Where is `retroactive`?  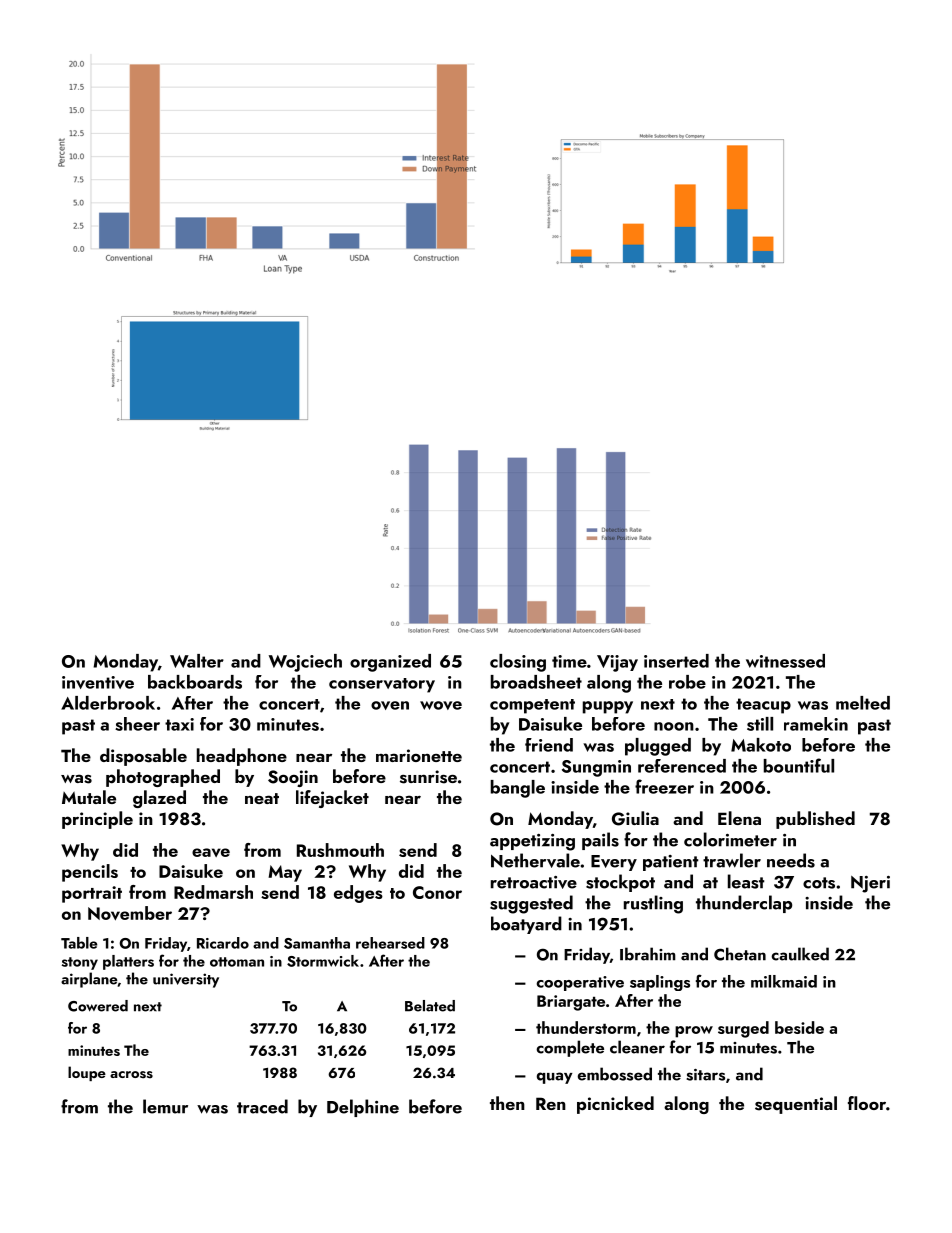
retroactive is located at coordinates (534, 882).
